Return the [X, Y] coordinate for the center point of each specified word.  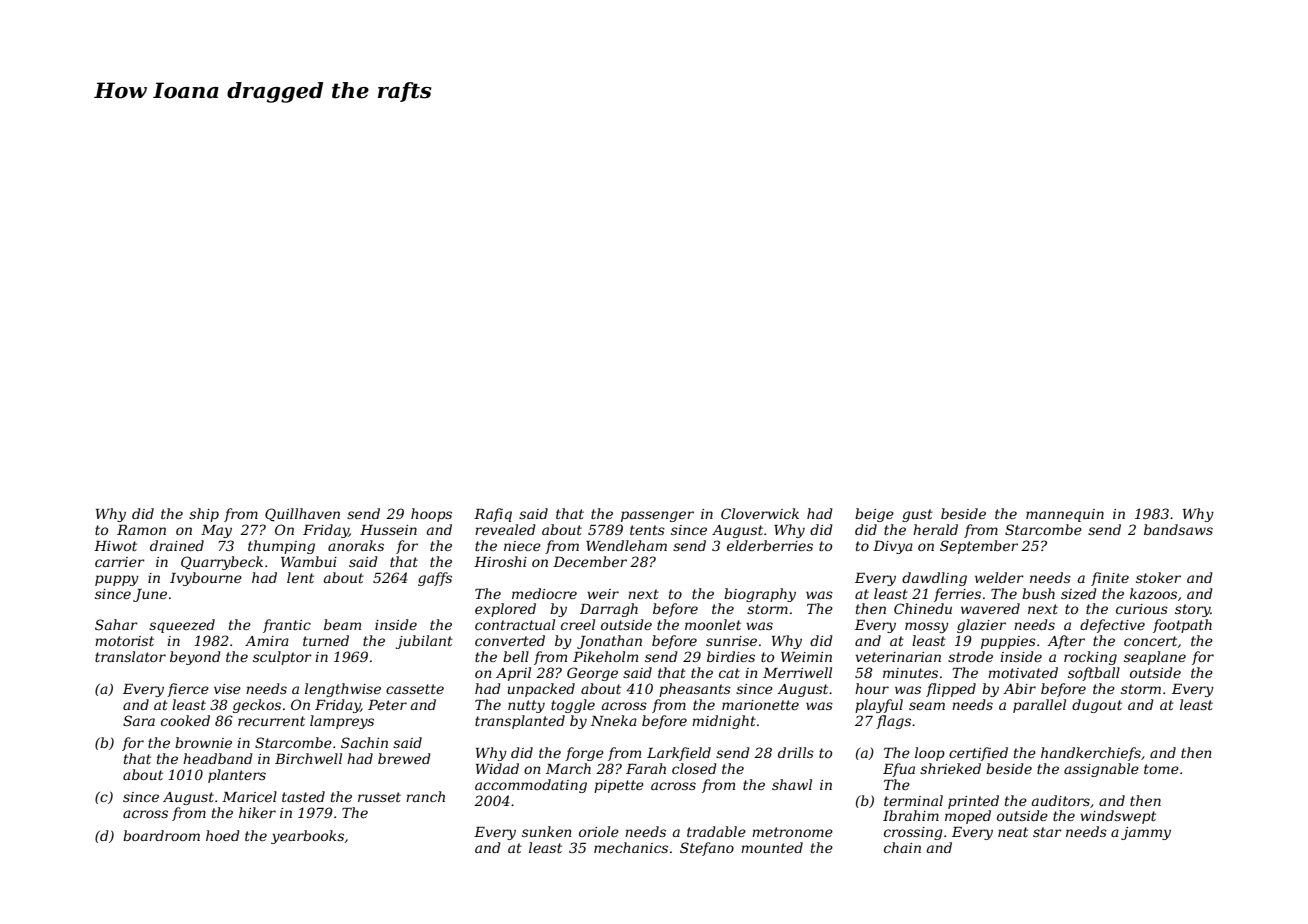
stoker [1158, 577]
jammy [1146, 833]
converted [510, 640]
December [590, 561]
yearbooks [307, 837]
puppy [117, 580]
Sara [139, 720]
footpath [1182, 626]
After [1066, 642]
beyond [195, 658]
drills [796, 752]
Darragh [609, 610]
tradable [716, 831]
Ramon [141, 530]
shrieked [950, 768]
